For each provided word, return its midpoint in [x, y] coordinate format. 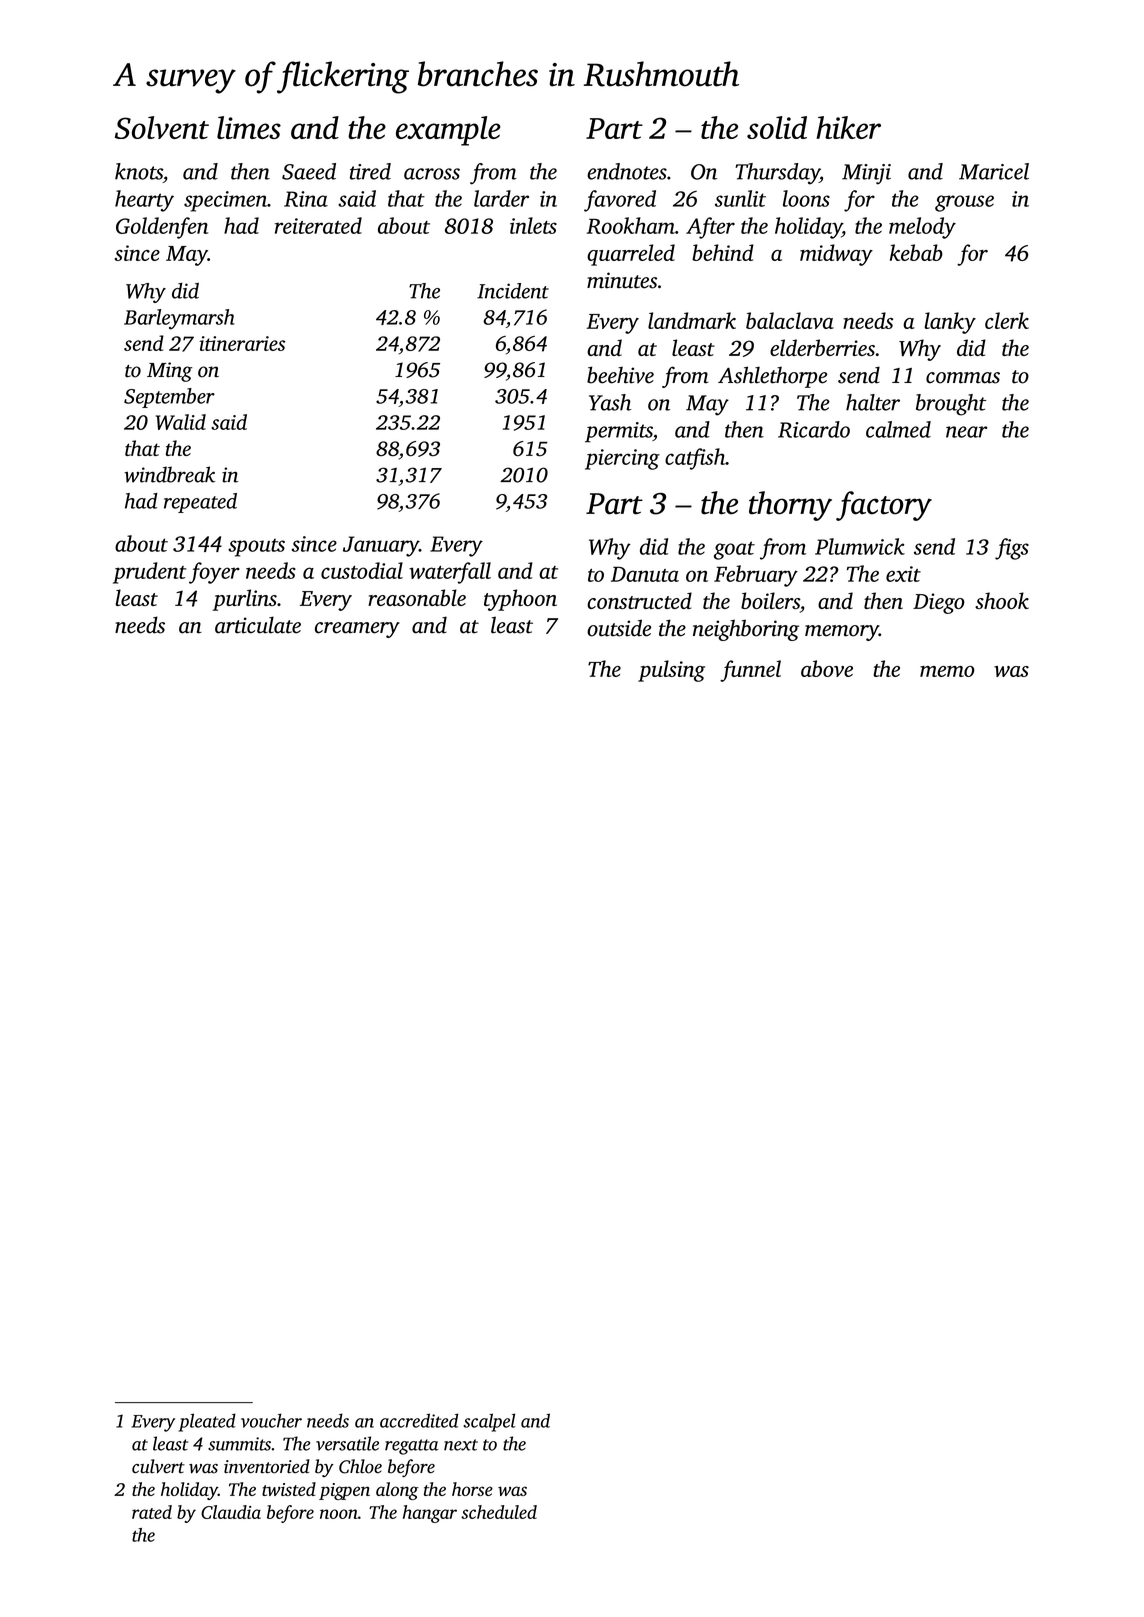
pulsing [671, 671]
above [827, 668]
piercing [622, 459]
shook [1002, 600]
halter [873, 402]
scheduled [499, 1512]
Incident [513, 291]
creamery [357, 630]
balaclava [790, 320]
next [461, 1445]
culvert [158, 1466]
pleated [207, 1422]
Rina [306, 199]
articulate [258, 625]
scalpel [489, 1422]
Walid [181, 422]
